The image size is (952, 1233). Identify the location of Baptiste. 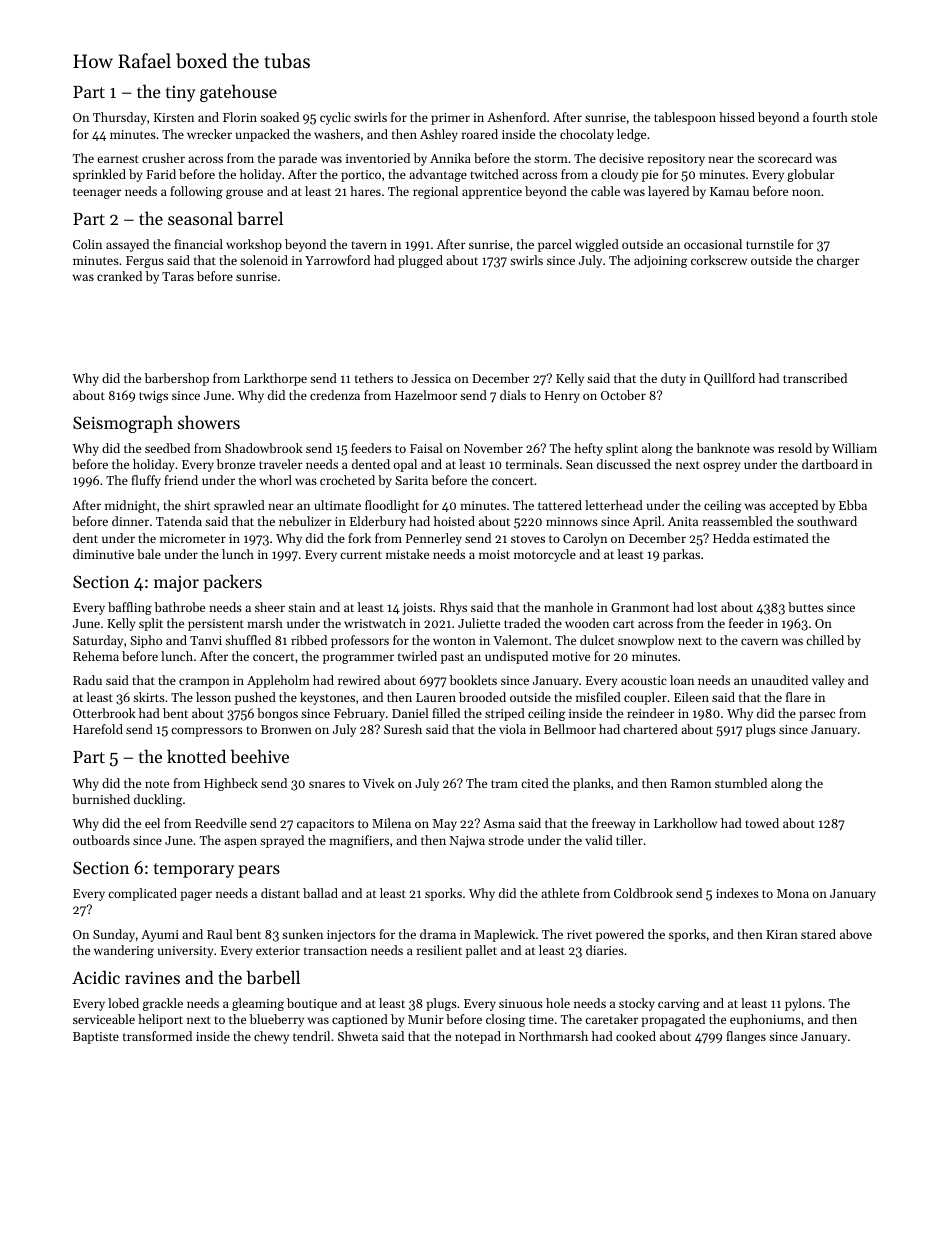
(96, 1038).
